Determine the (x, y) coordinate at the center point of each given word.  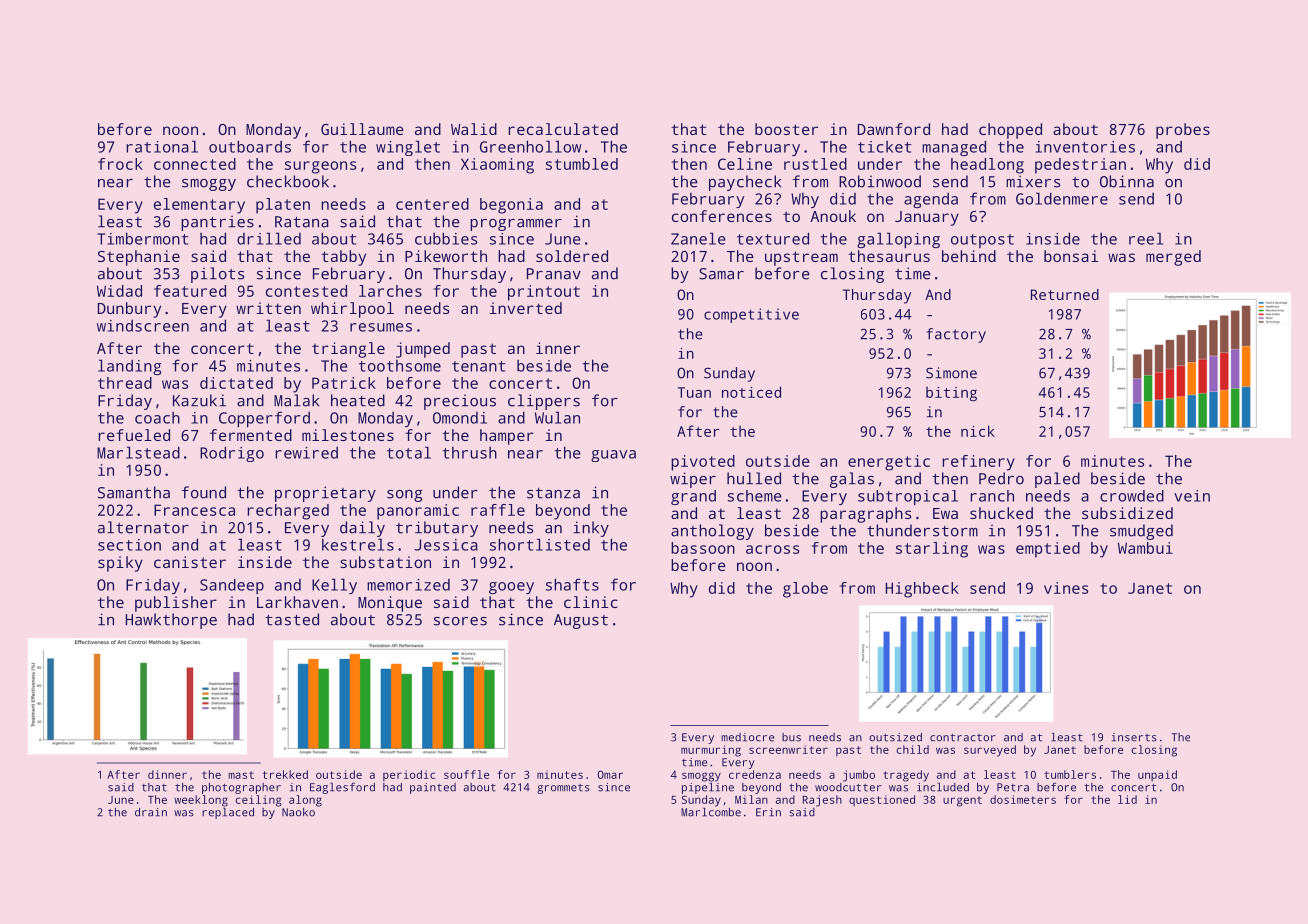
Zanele (698, 238)
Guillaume (362, 129)
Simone (951, 373)
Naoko (298, 812)
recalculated (563, 129)
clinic (591, 602)
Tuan (694, 392)
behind (969, 256)
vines (1066, 588)
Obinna (1127, 181)
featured (190, 291)
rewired (306, 453)
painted (433, 788)
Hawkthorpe (171, 621)
